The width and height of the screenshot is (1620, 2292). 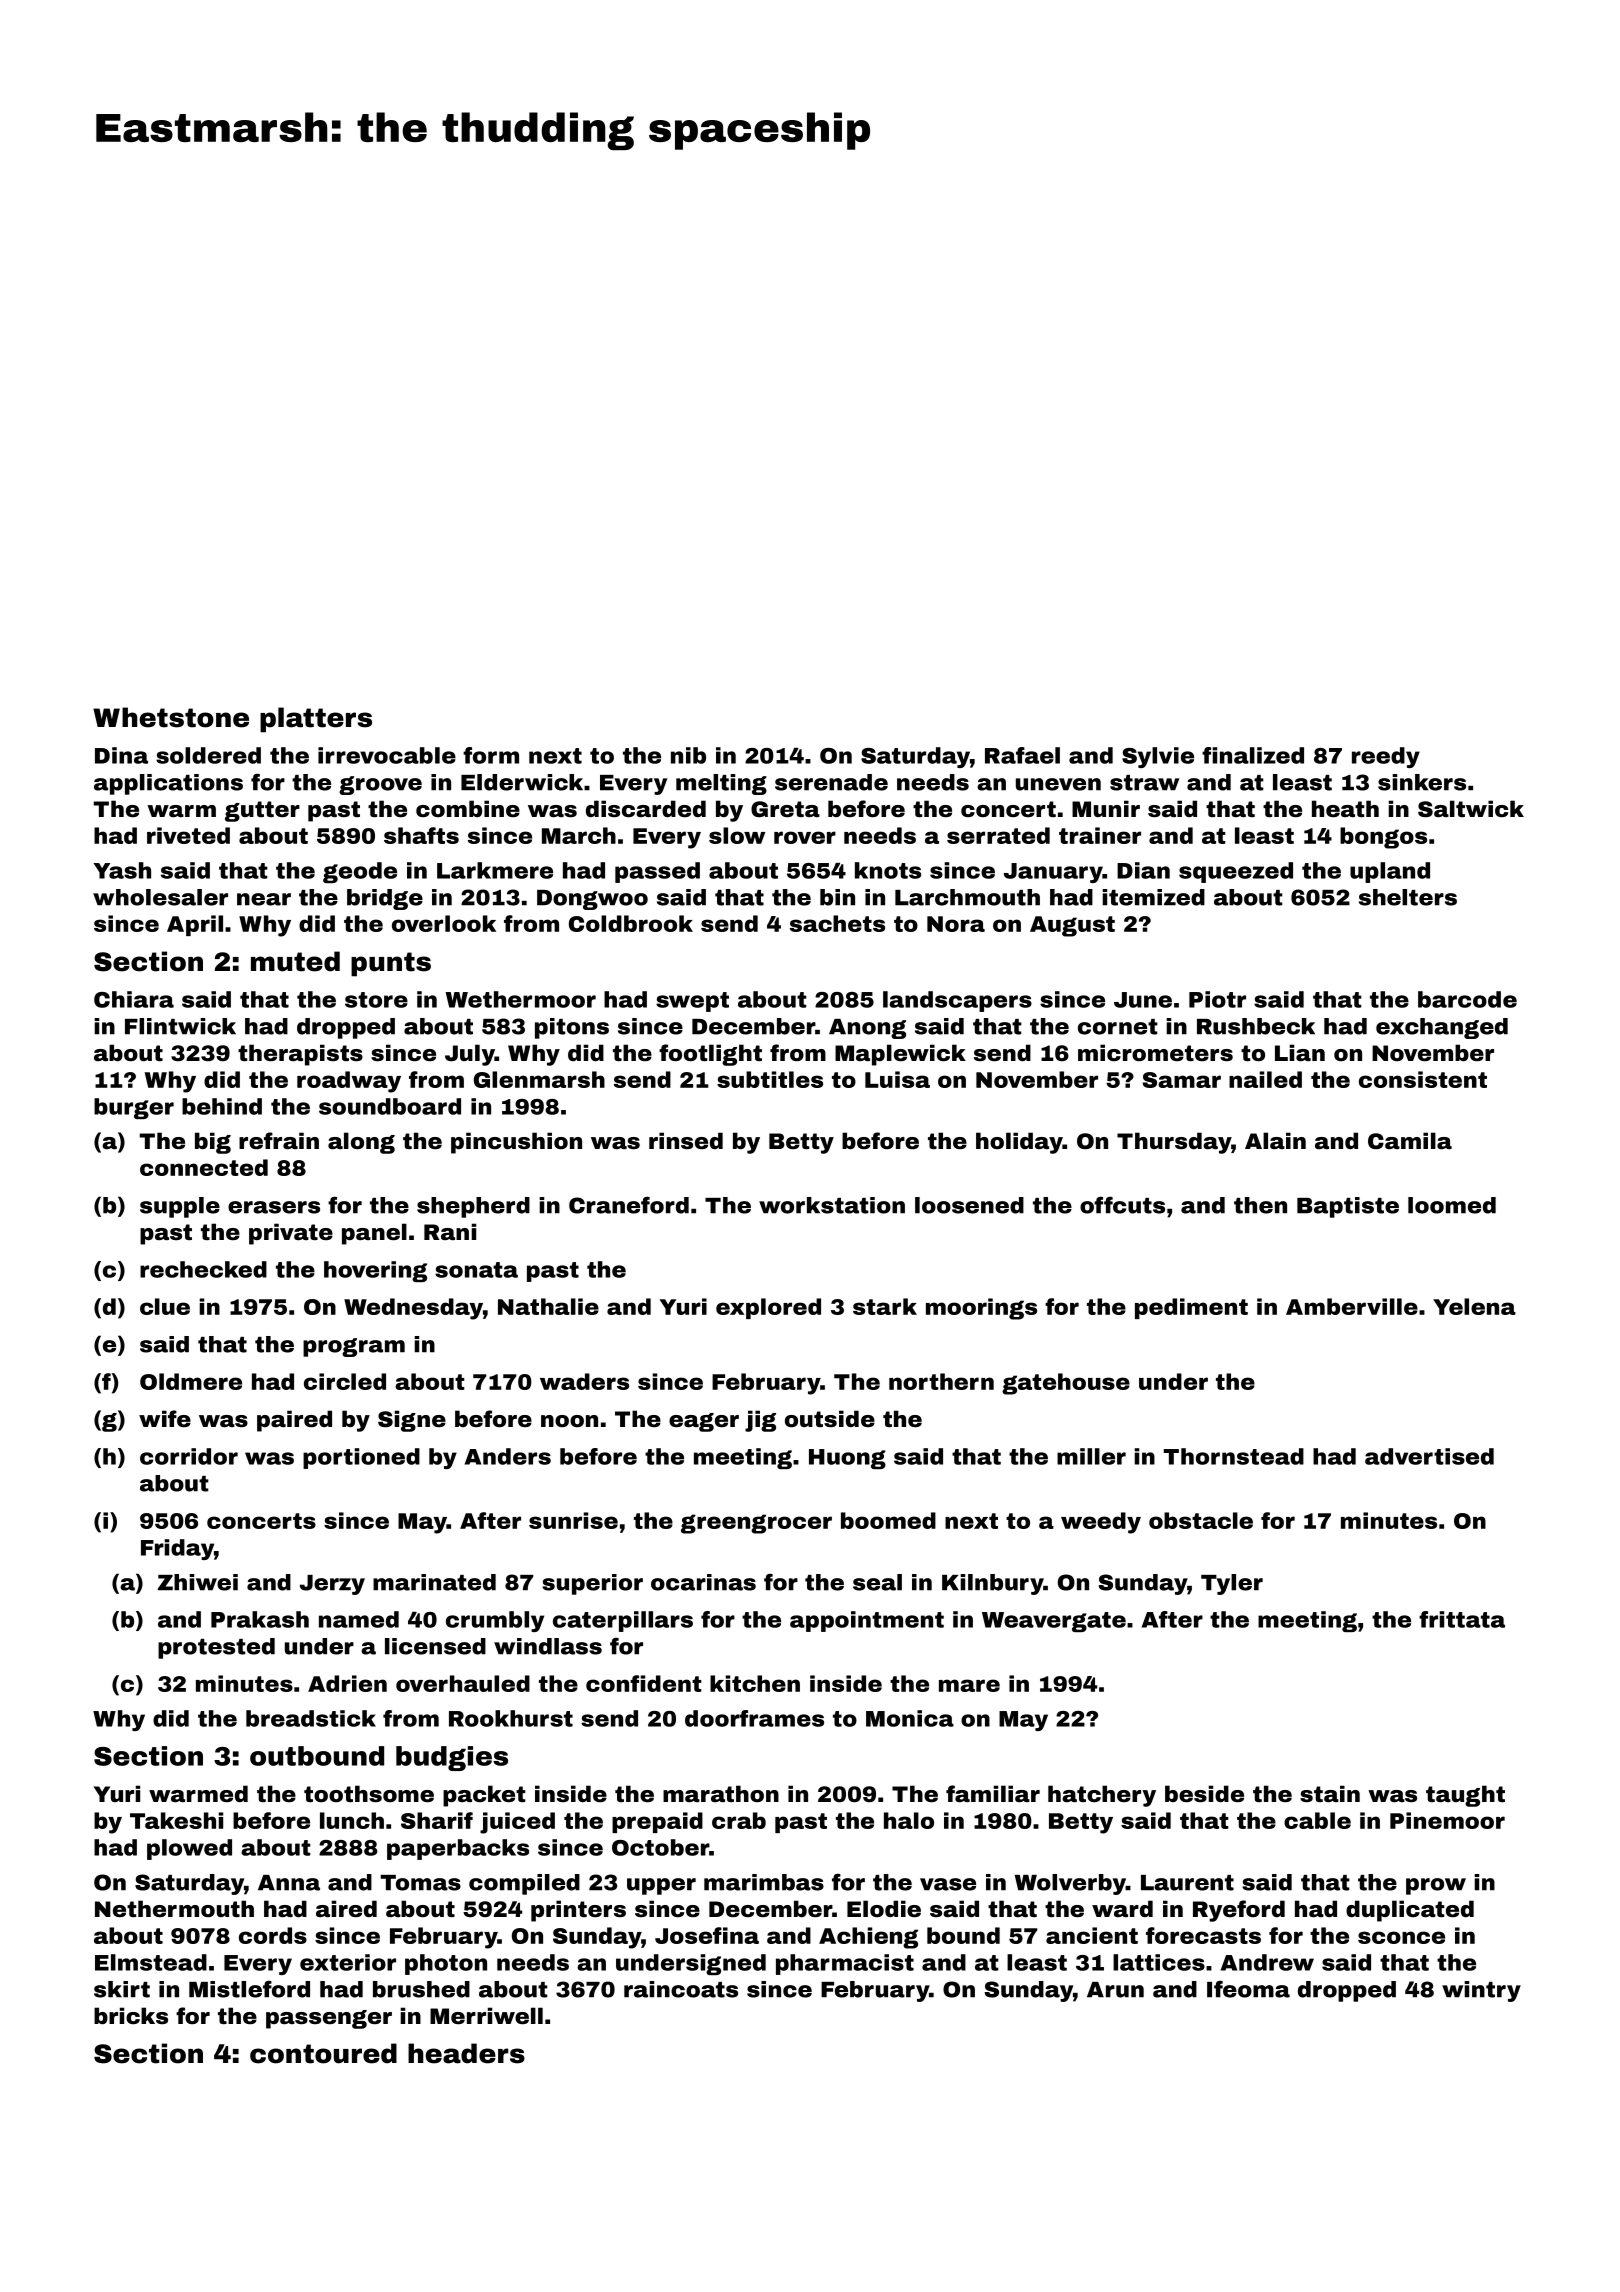 What do you see at coordinates (177, 1549) in the screenshot?
I see `Friday` at bounding box center [177, 1549].
